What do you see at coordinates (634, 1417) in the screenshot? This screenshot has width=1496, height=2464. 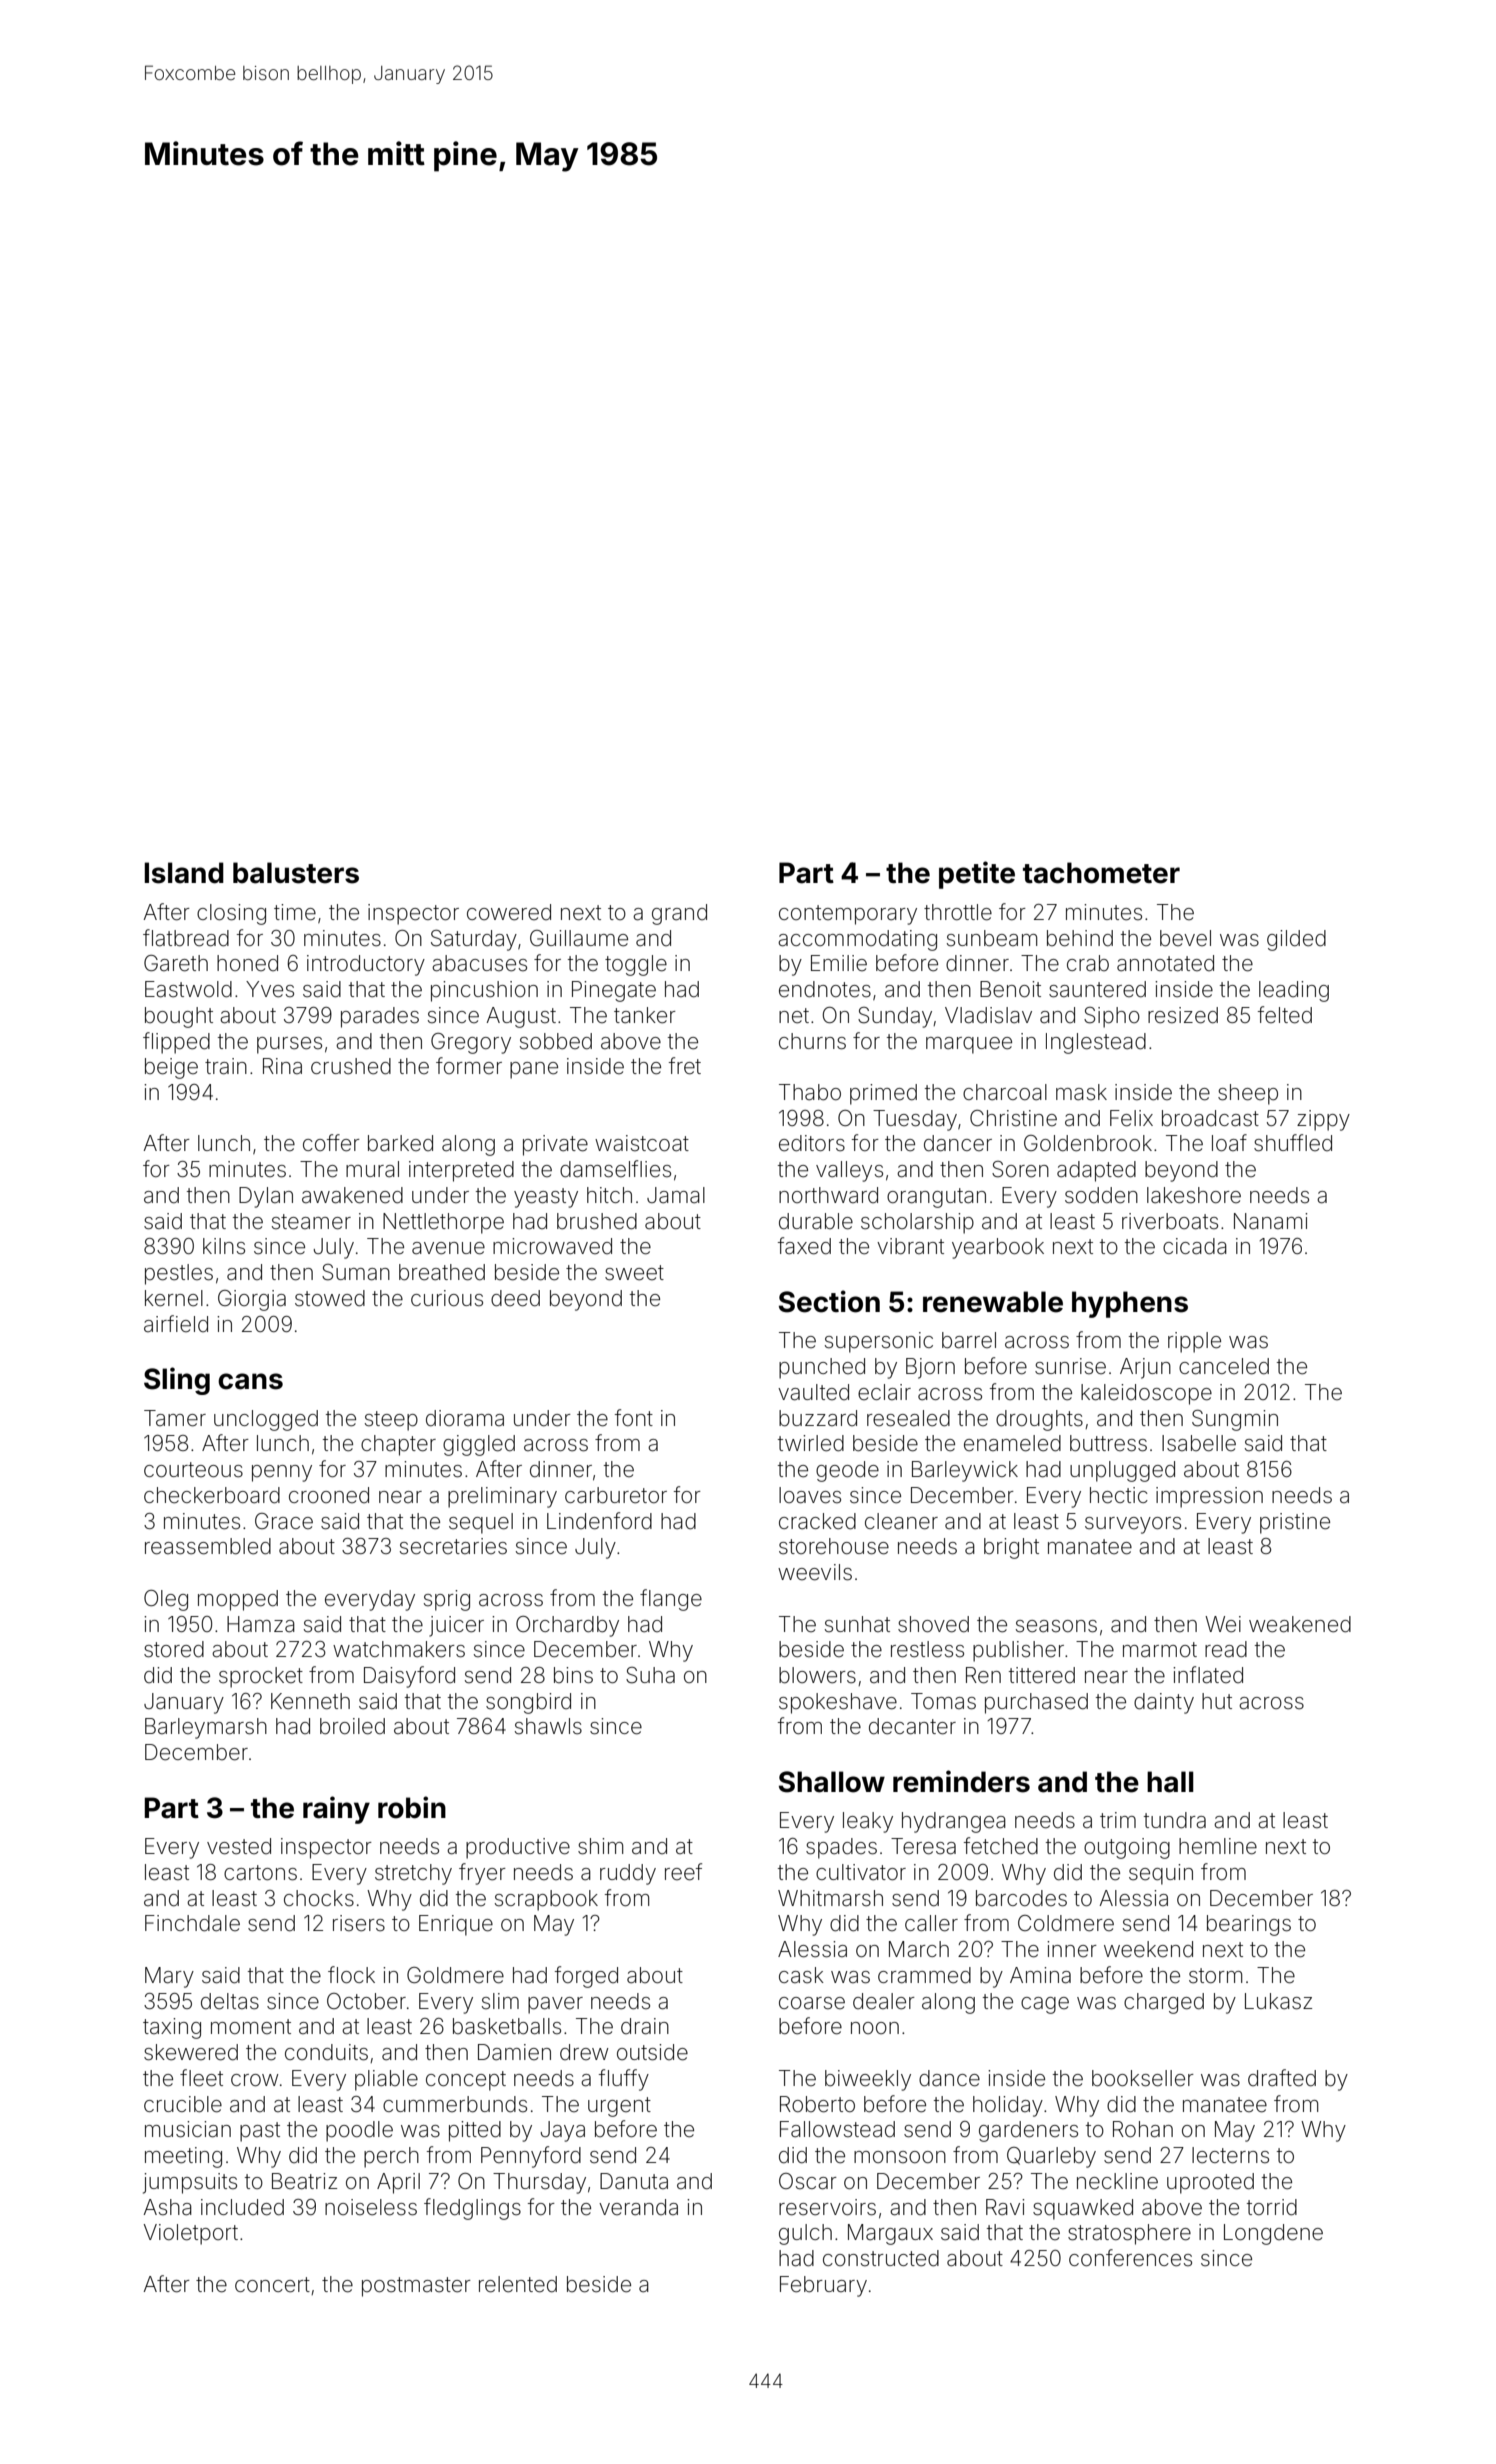 I see `font` at bounding box center [634, 1417].
